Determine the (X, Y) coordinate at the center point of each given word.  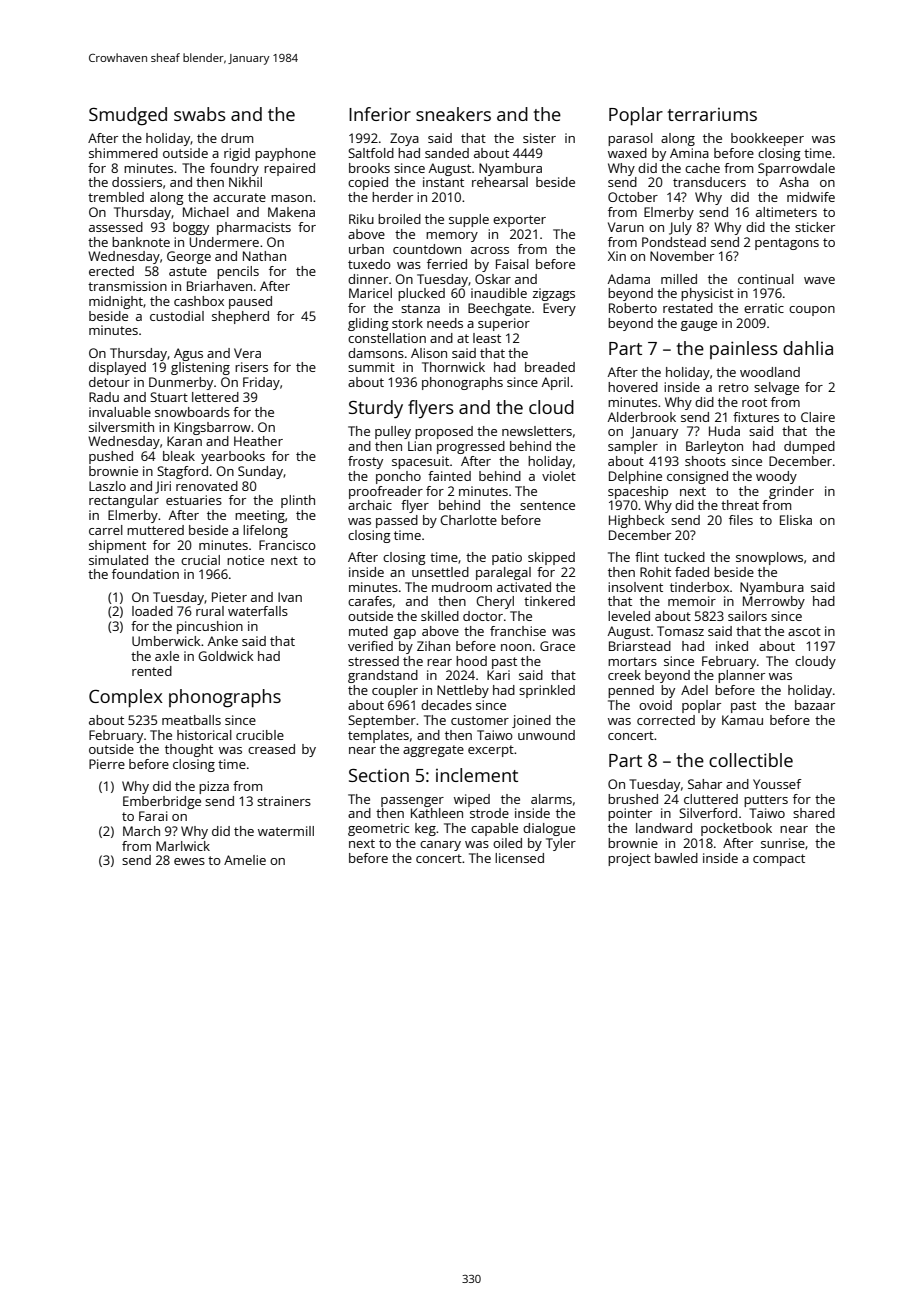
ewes (189, 861)
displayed (117, 368)
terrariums (712, 114)
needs (445, 323)
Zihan (433, 646)
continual (766, 279)
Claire (818, 417)
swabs (200, 114)
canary (440, 846)
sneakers (453, 114)
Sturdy (376, 409)
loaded (152, 611)
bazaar (815, 705)
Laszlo (107, 486)
